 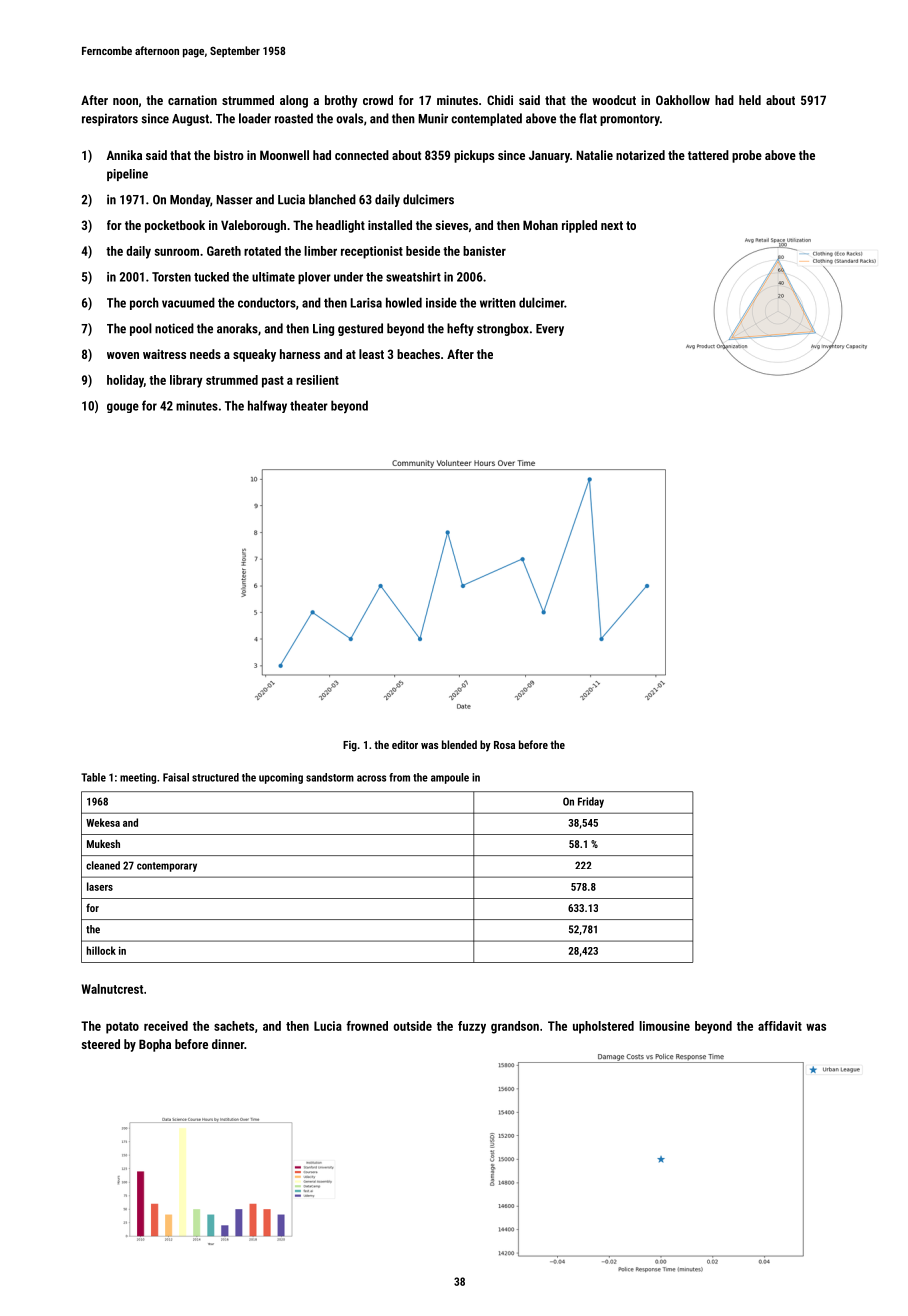 What do you see at coordinates (664, 1026) in the document?
I see `limousine` at bounding box center [664, 1026].
